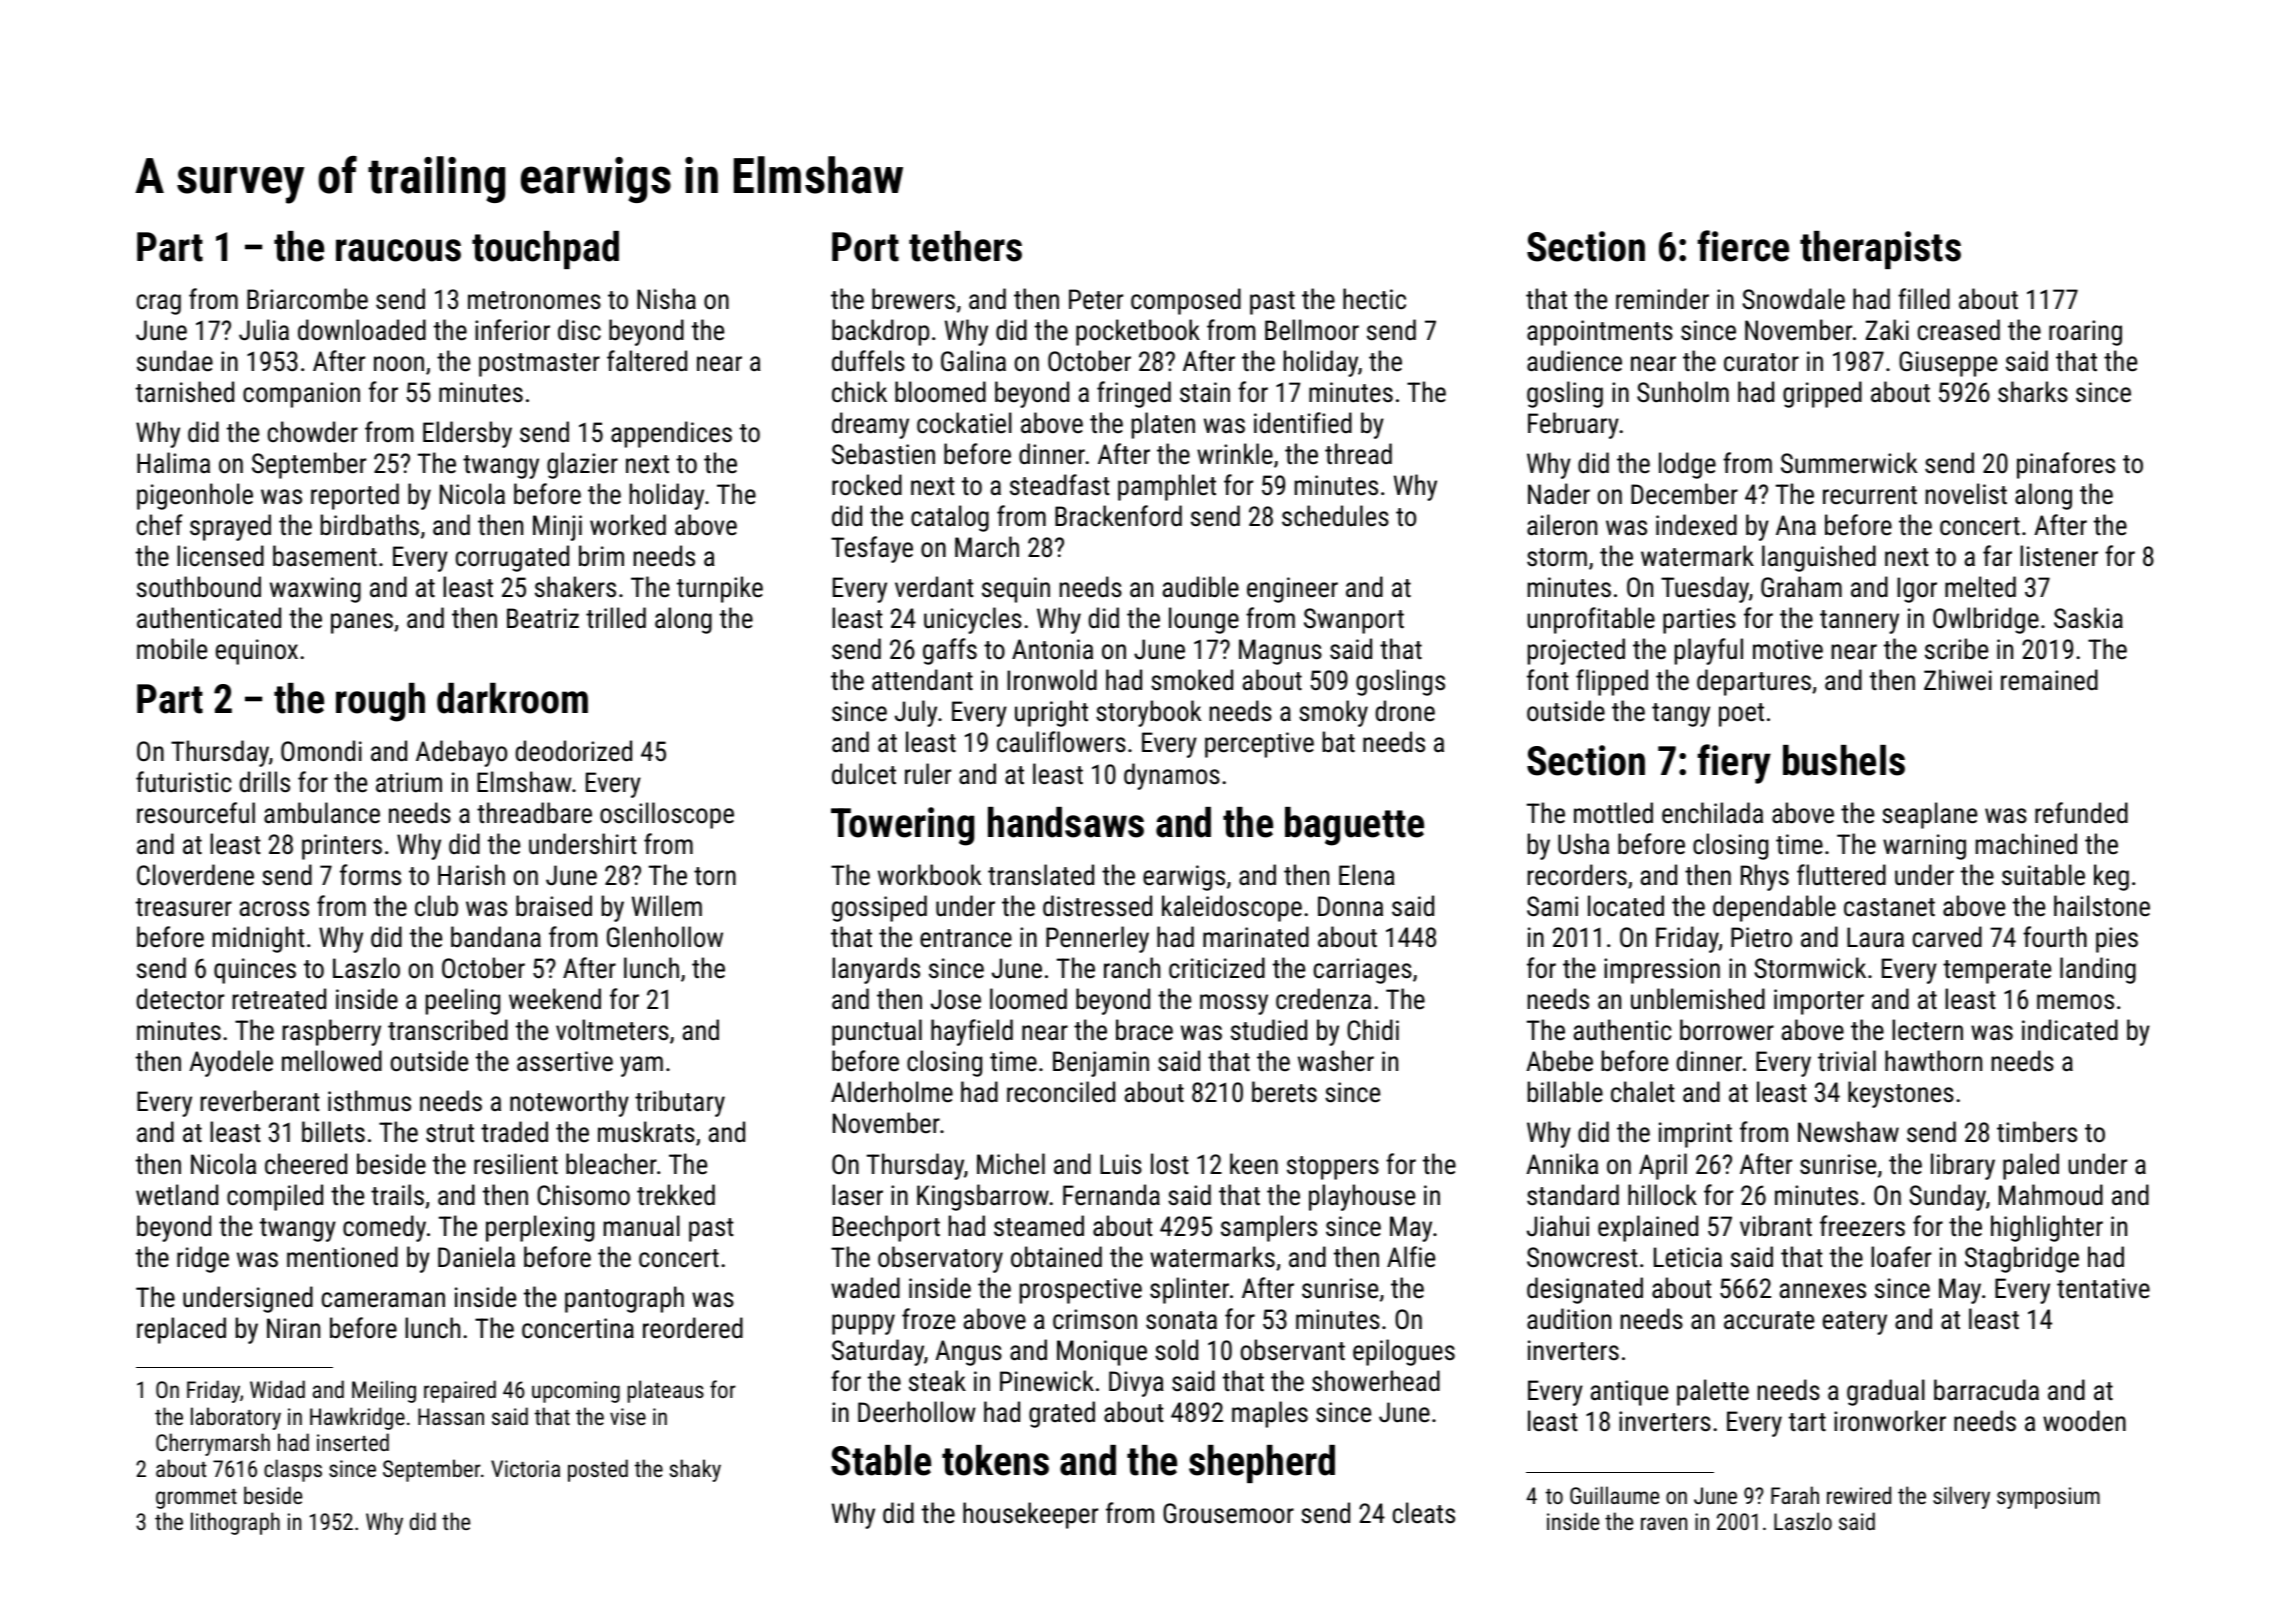 Image resolution: width=2292 pixels, height=1620 pixels. I want to click on remained, so click(2049, 680).
